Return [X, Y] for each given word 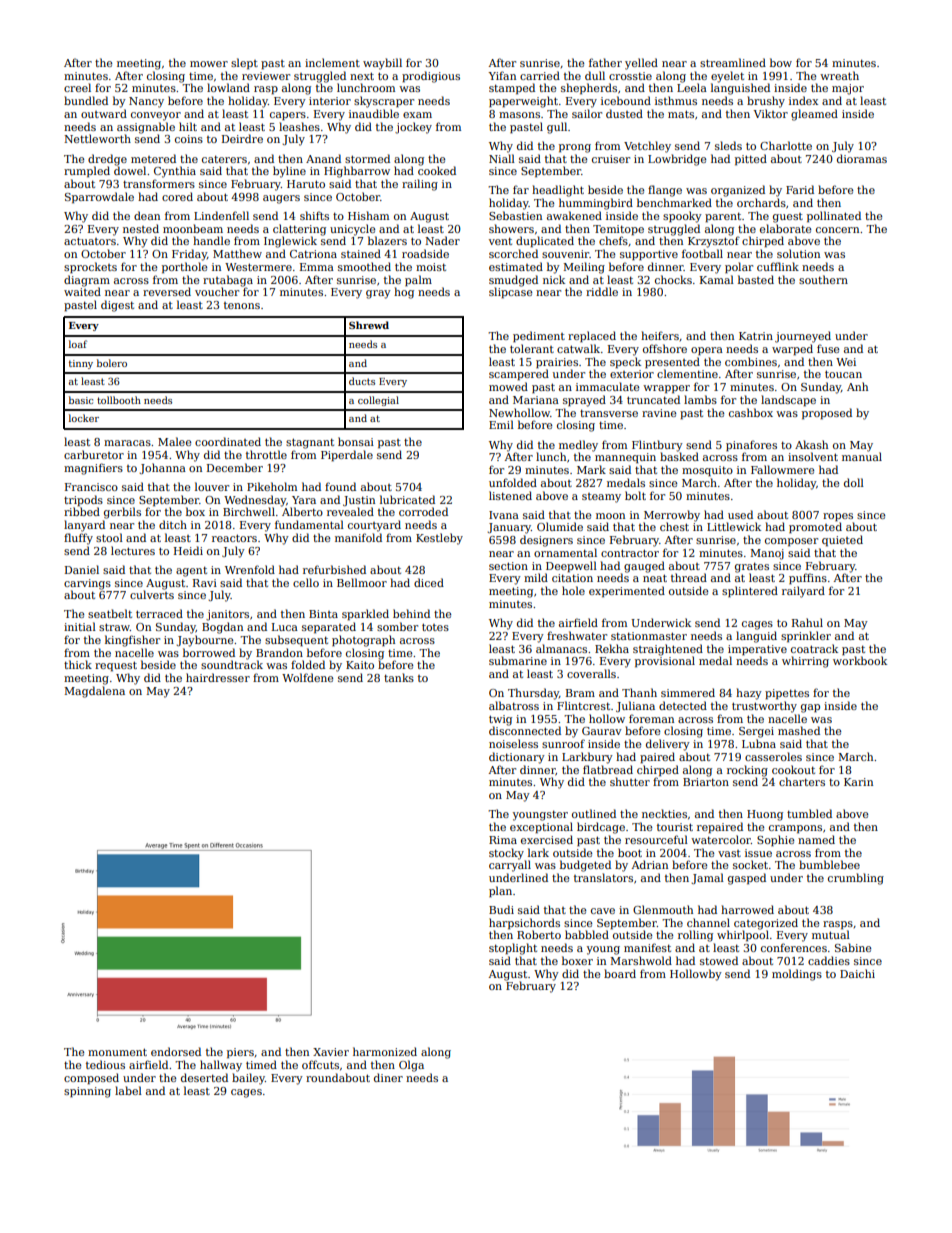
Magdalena [94, 692]
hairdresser [218, 677]
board [620, 973]
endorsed [176, 1051]
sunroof [563, 743]
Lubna [759, 743]
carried [540, 75]
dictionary [517, 758]
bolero [112, 363]
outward [104, 113]
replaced [592, 337]
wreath [839, 75]
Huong [765, 815]
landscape [788, 401]
